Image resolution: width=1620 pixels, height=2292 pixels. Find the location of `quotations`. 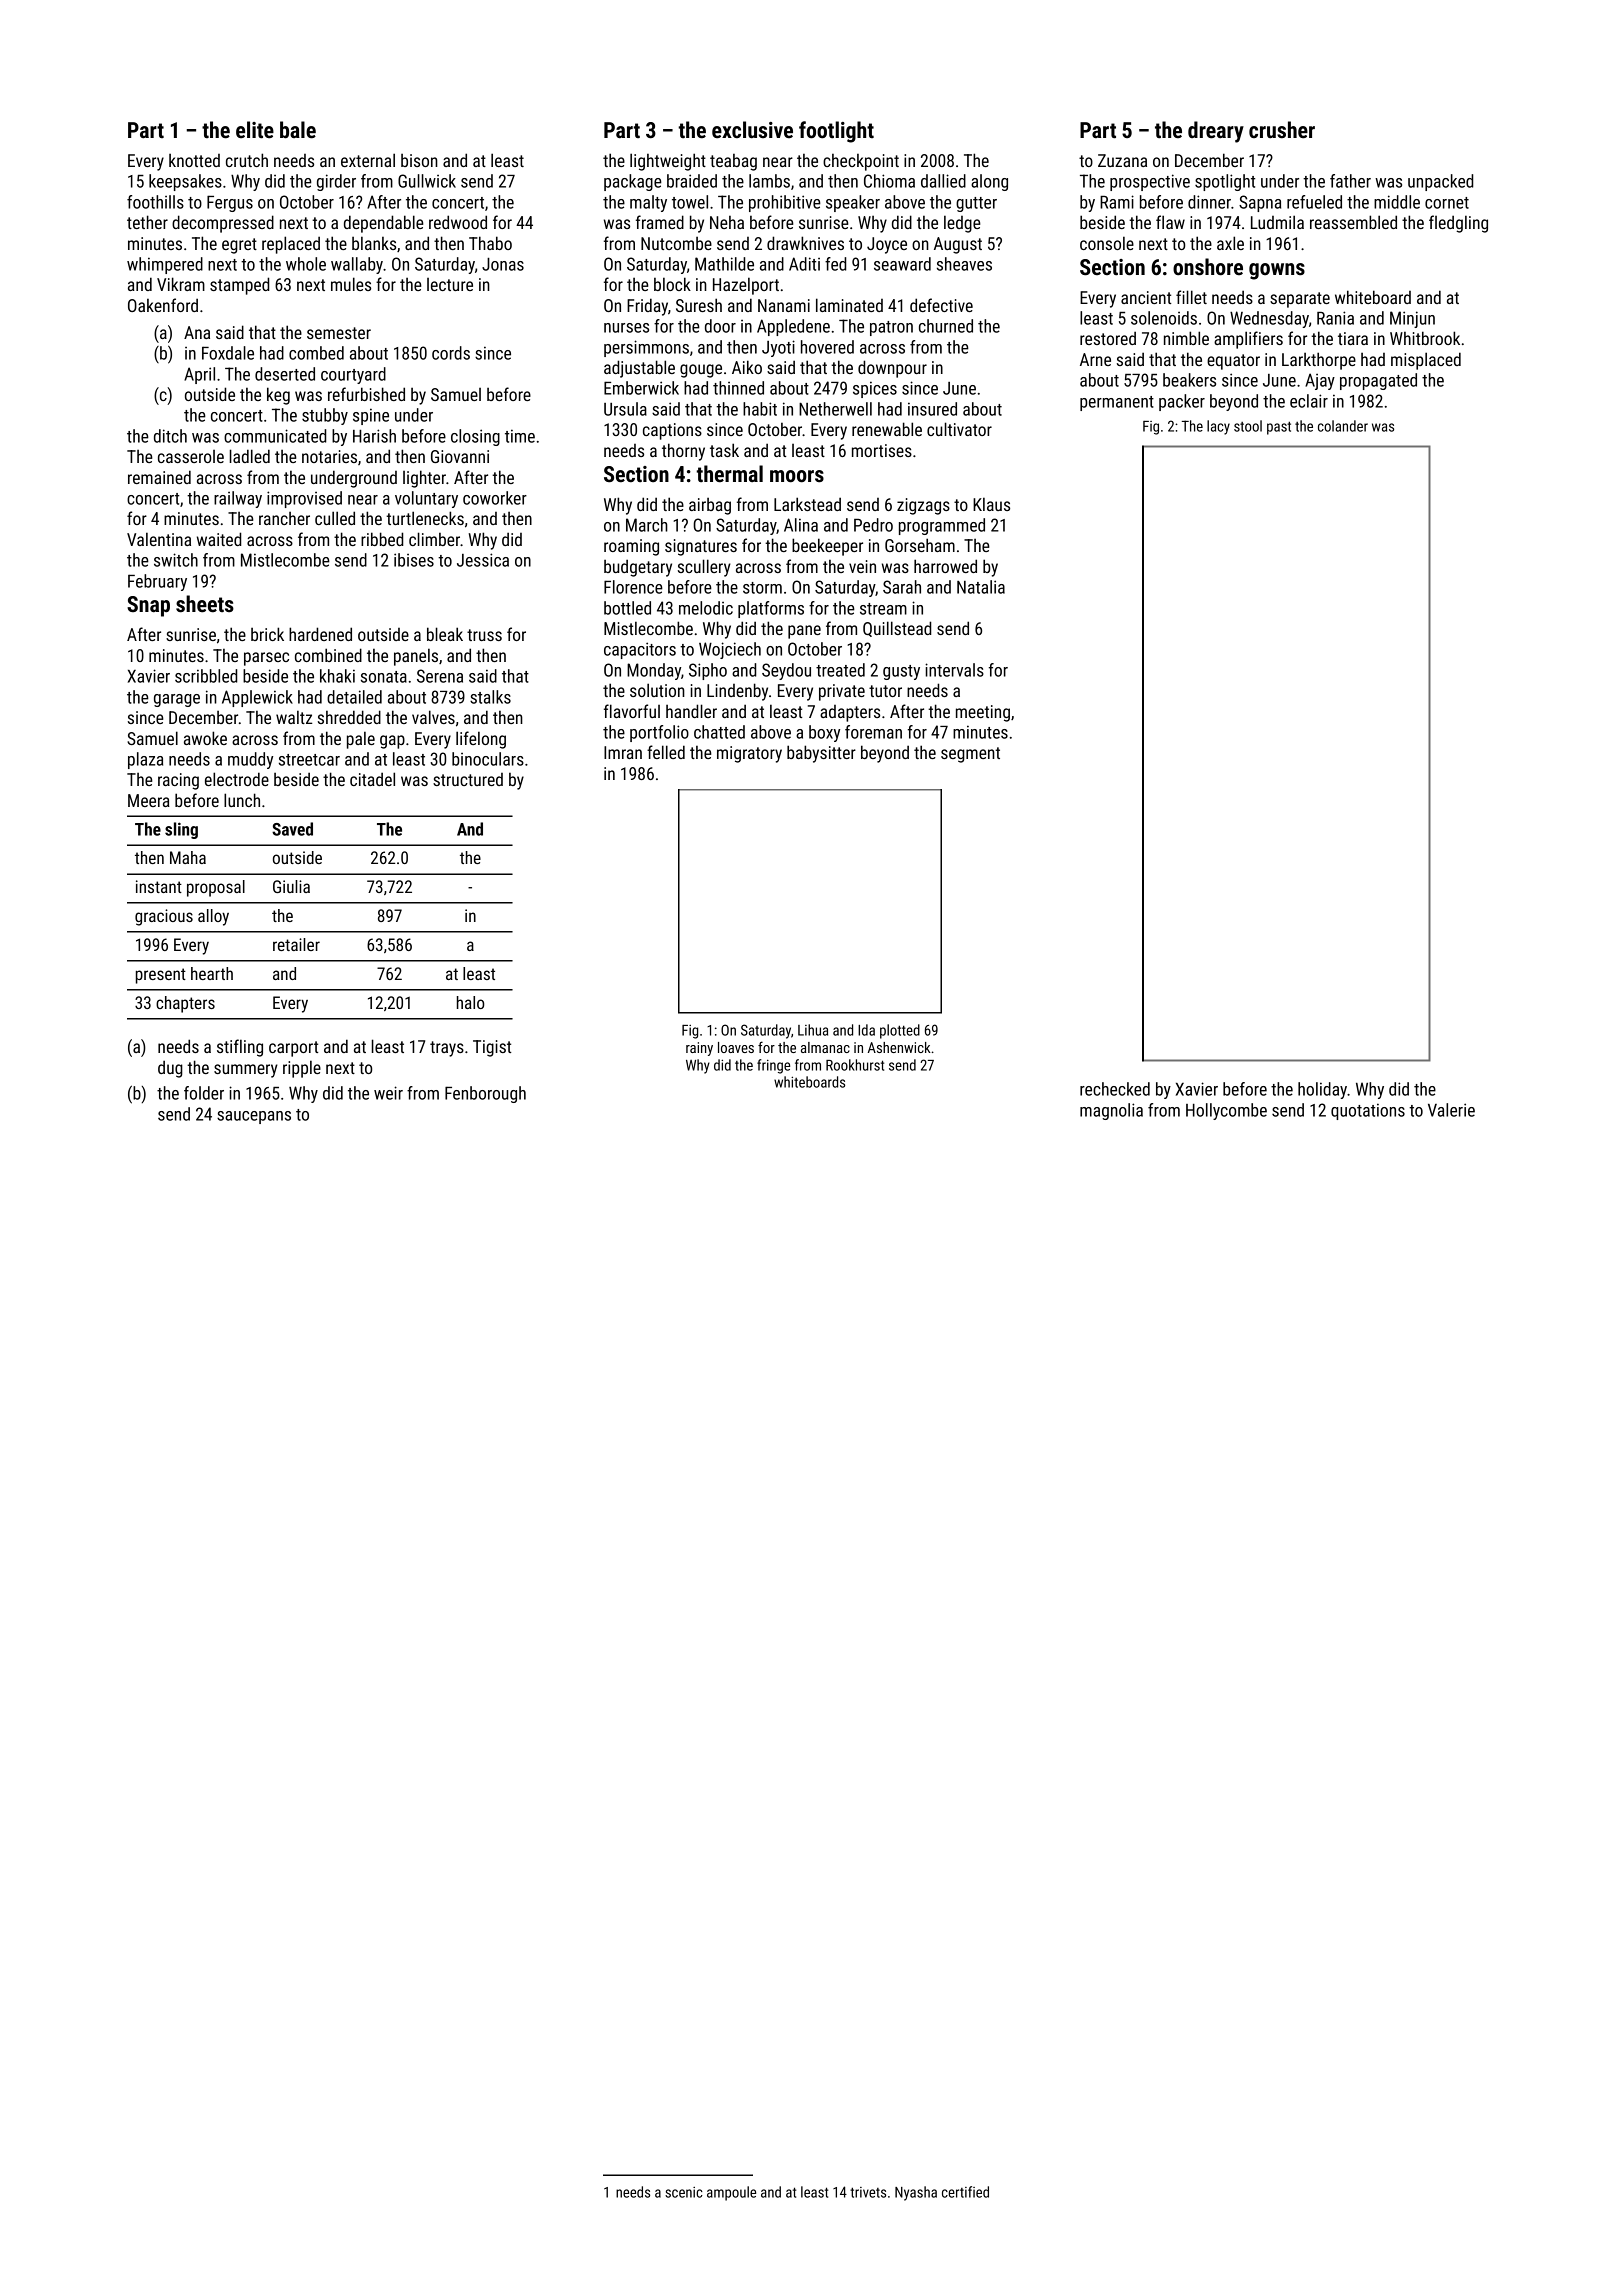

quotations is located at coordinates (1368, 1111).
